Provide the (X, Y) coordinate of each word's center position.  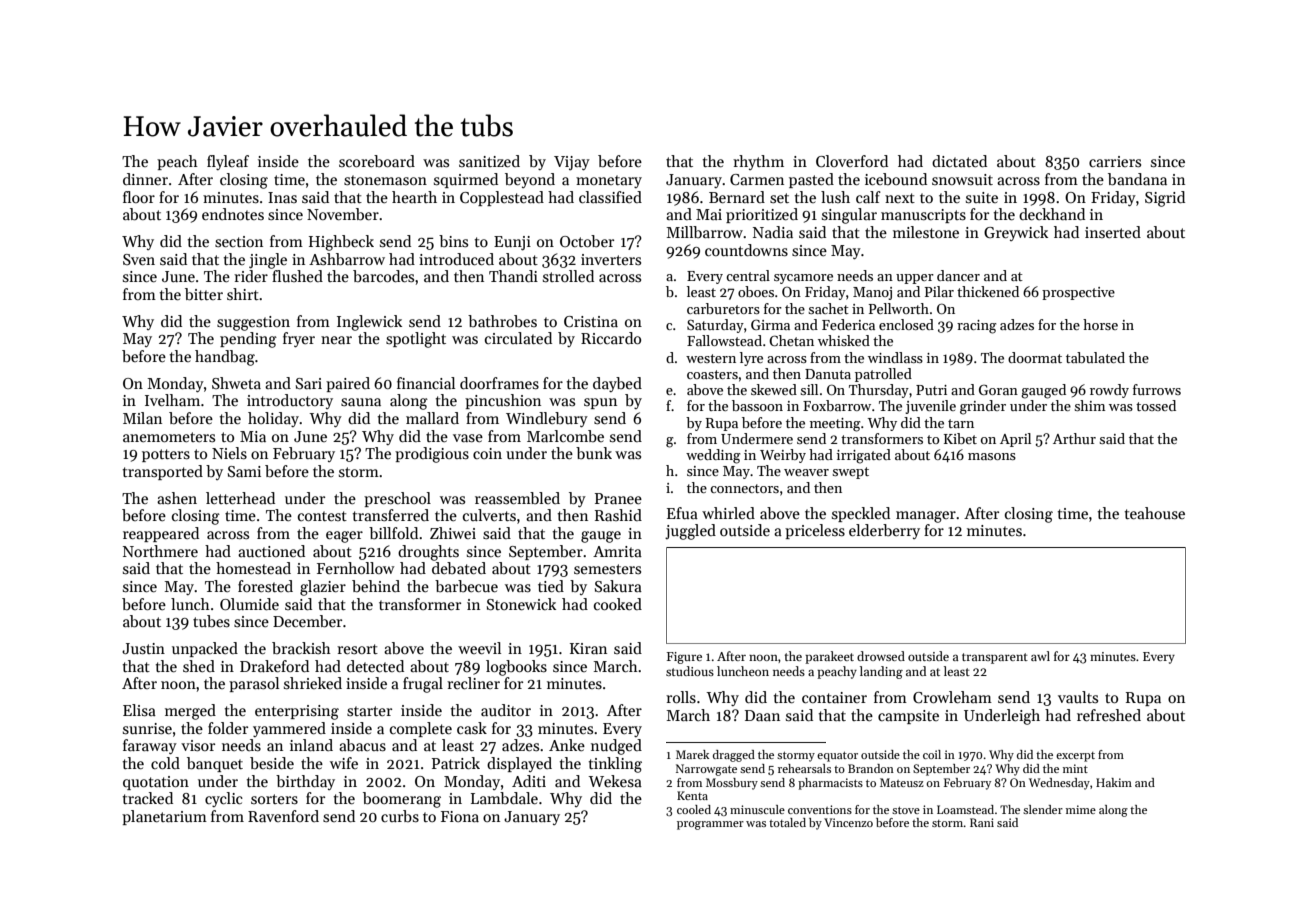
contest (322, 516)
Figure (684, 658)
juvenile (930, 407)
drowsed (881, 656)
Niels (229, 453)
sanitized (489, 161)
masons (992, 456)
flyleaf (228, 162)
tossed (1156, 405)
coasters (712, 374)
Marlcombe (565, 436)
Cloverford (852, 161)
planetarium (164, 817)
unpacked (205, 649)
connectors (744, 488)
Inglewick (369, 323)
